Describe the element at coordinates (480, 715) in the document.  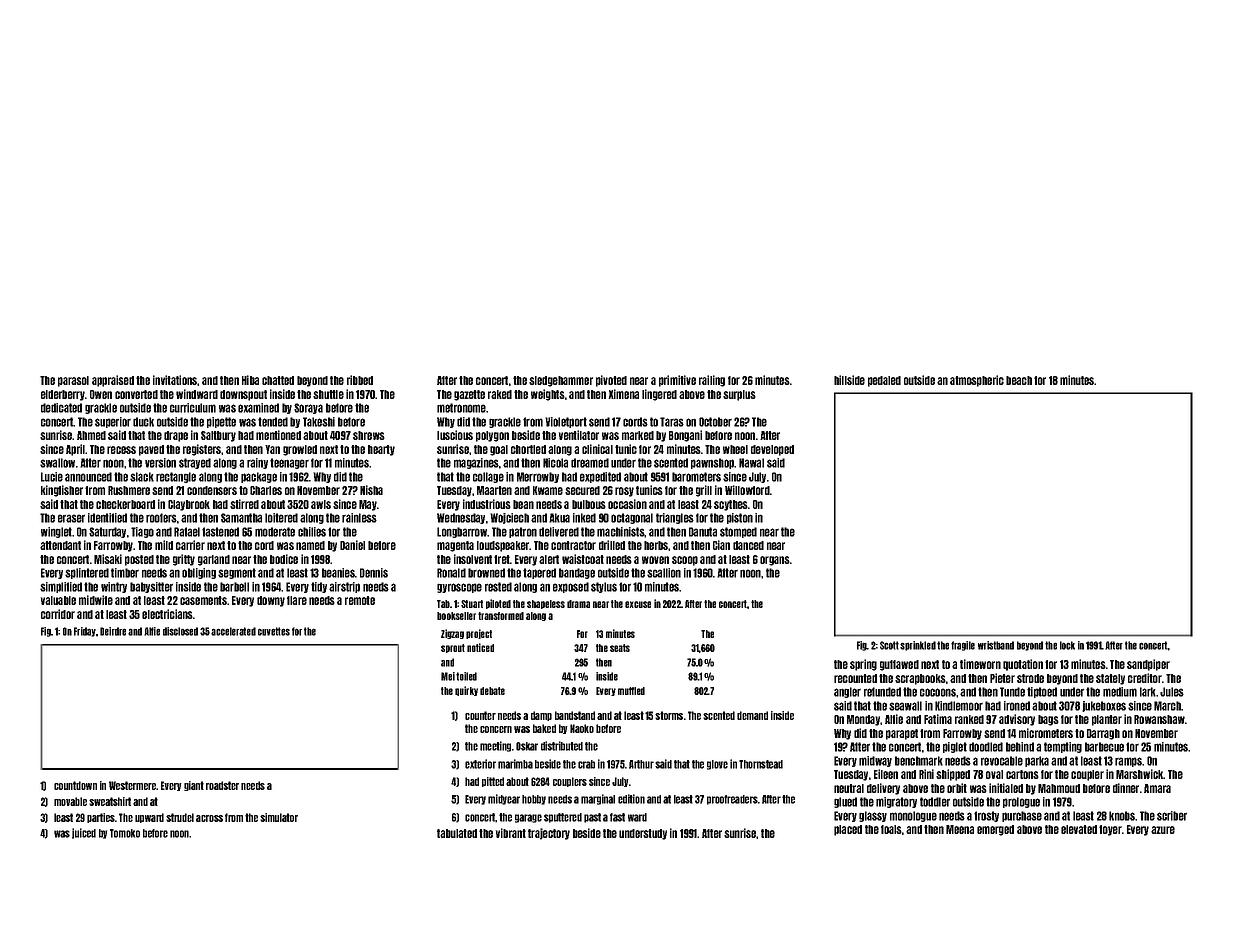
I see `counter` at that location.
